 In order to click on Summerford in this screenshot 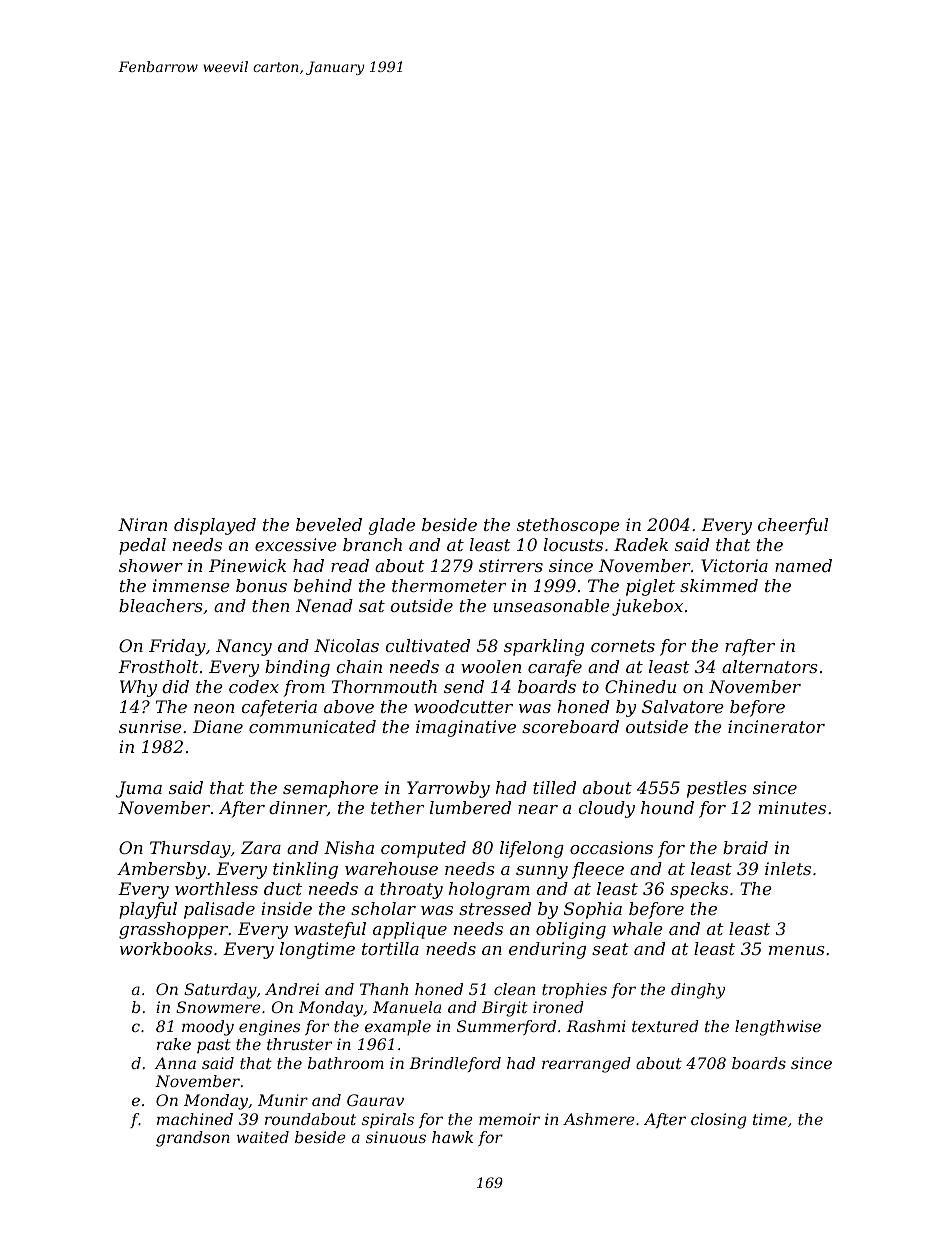, I will do `click(506, 1027)`.
